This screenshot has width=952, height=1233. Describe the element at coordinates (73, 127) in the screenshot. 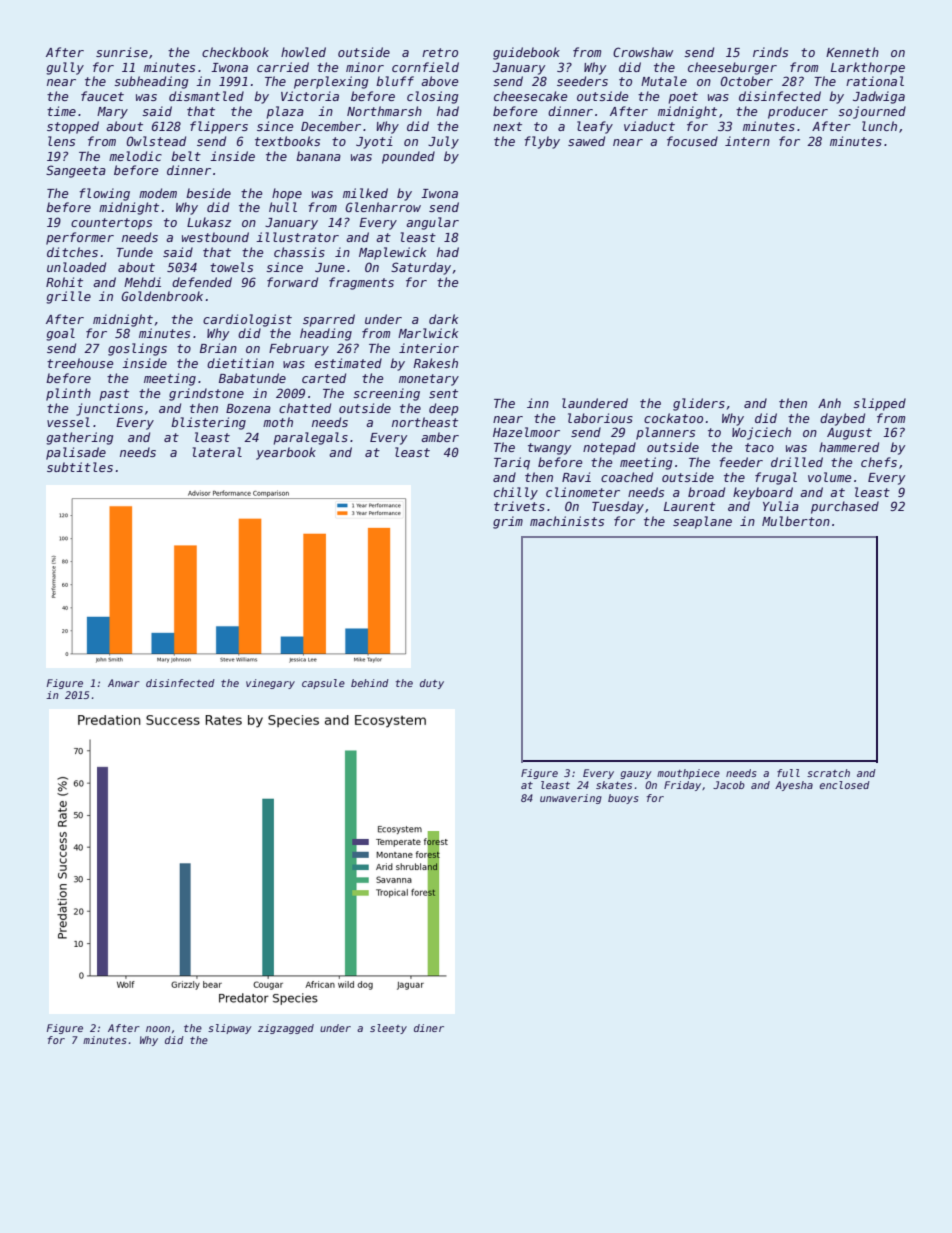

I see `stopped` at that location.
